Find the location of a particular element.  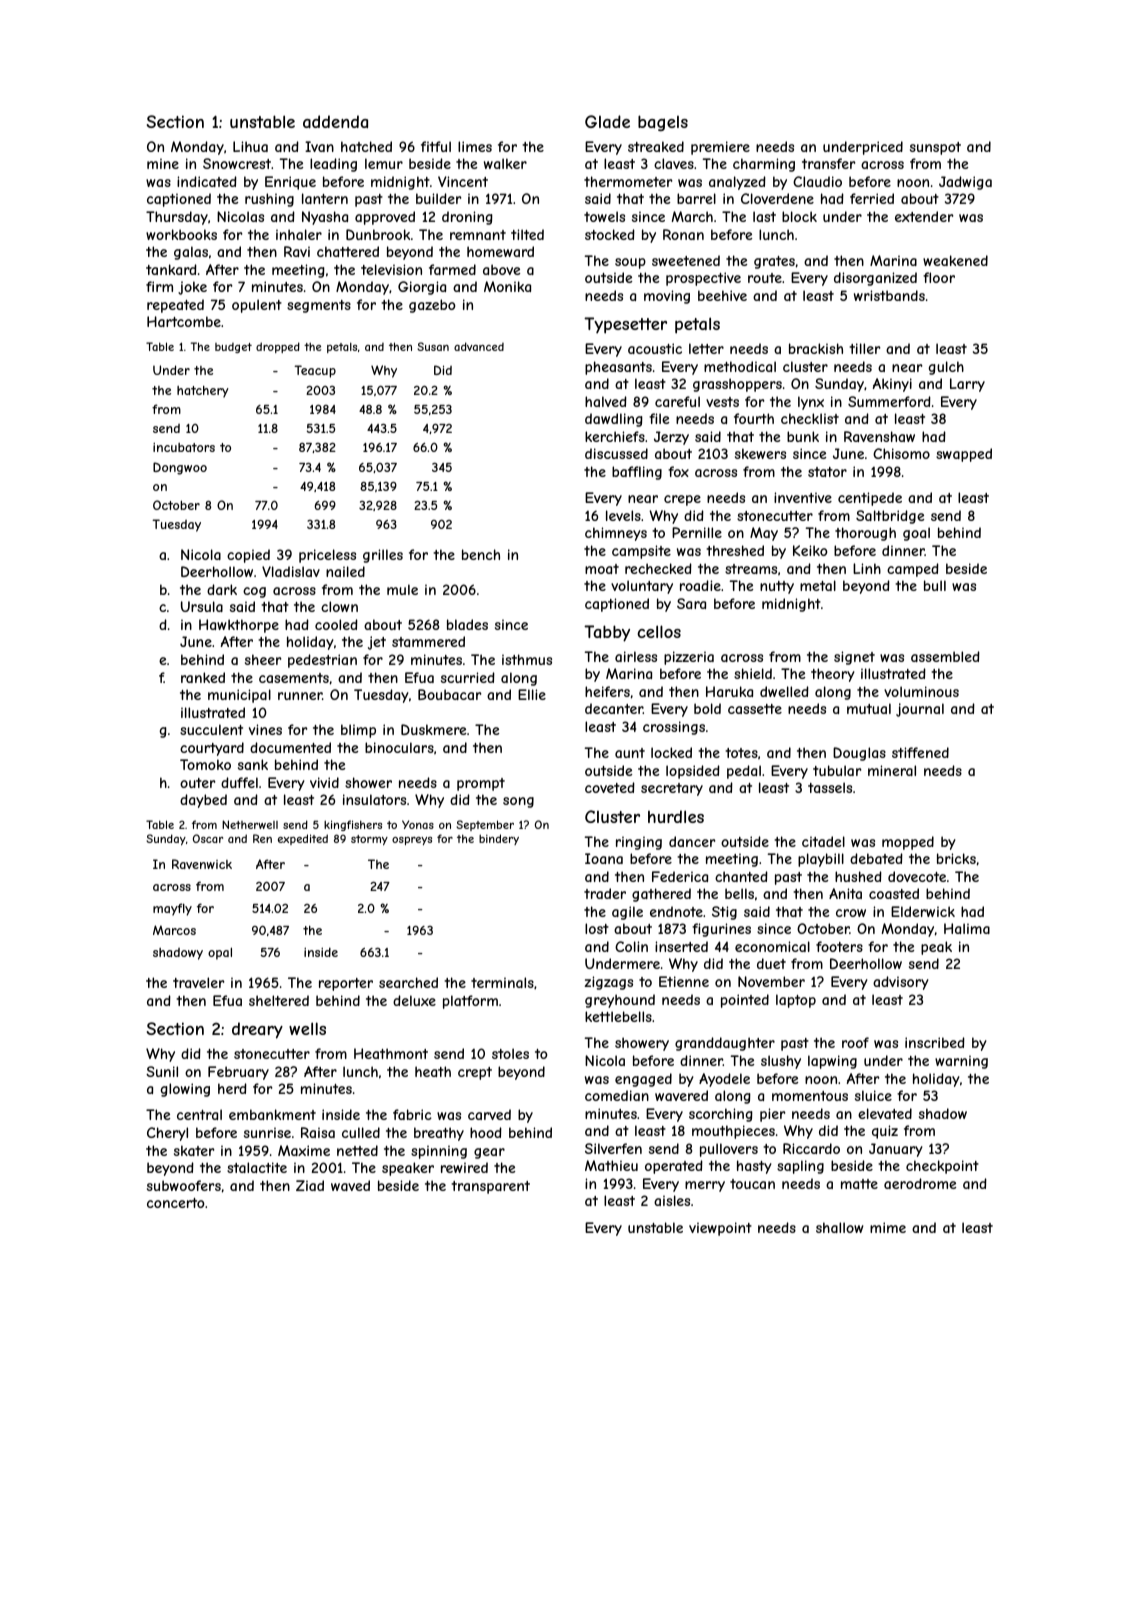

outer is located at coordinates (198, 783).
